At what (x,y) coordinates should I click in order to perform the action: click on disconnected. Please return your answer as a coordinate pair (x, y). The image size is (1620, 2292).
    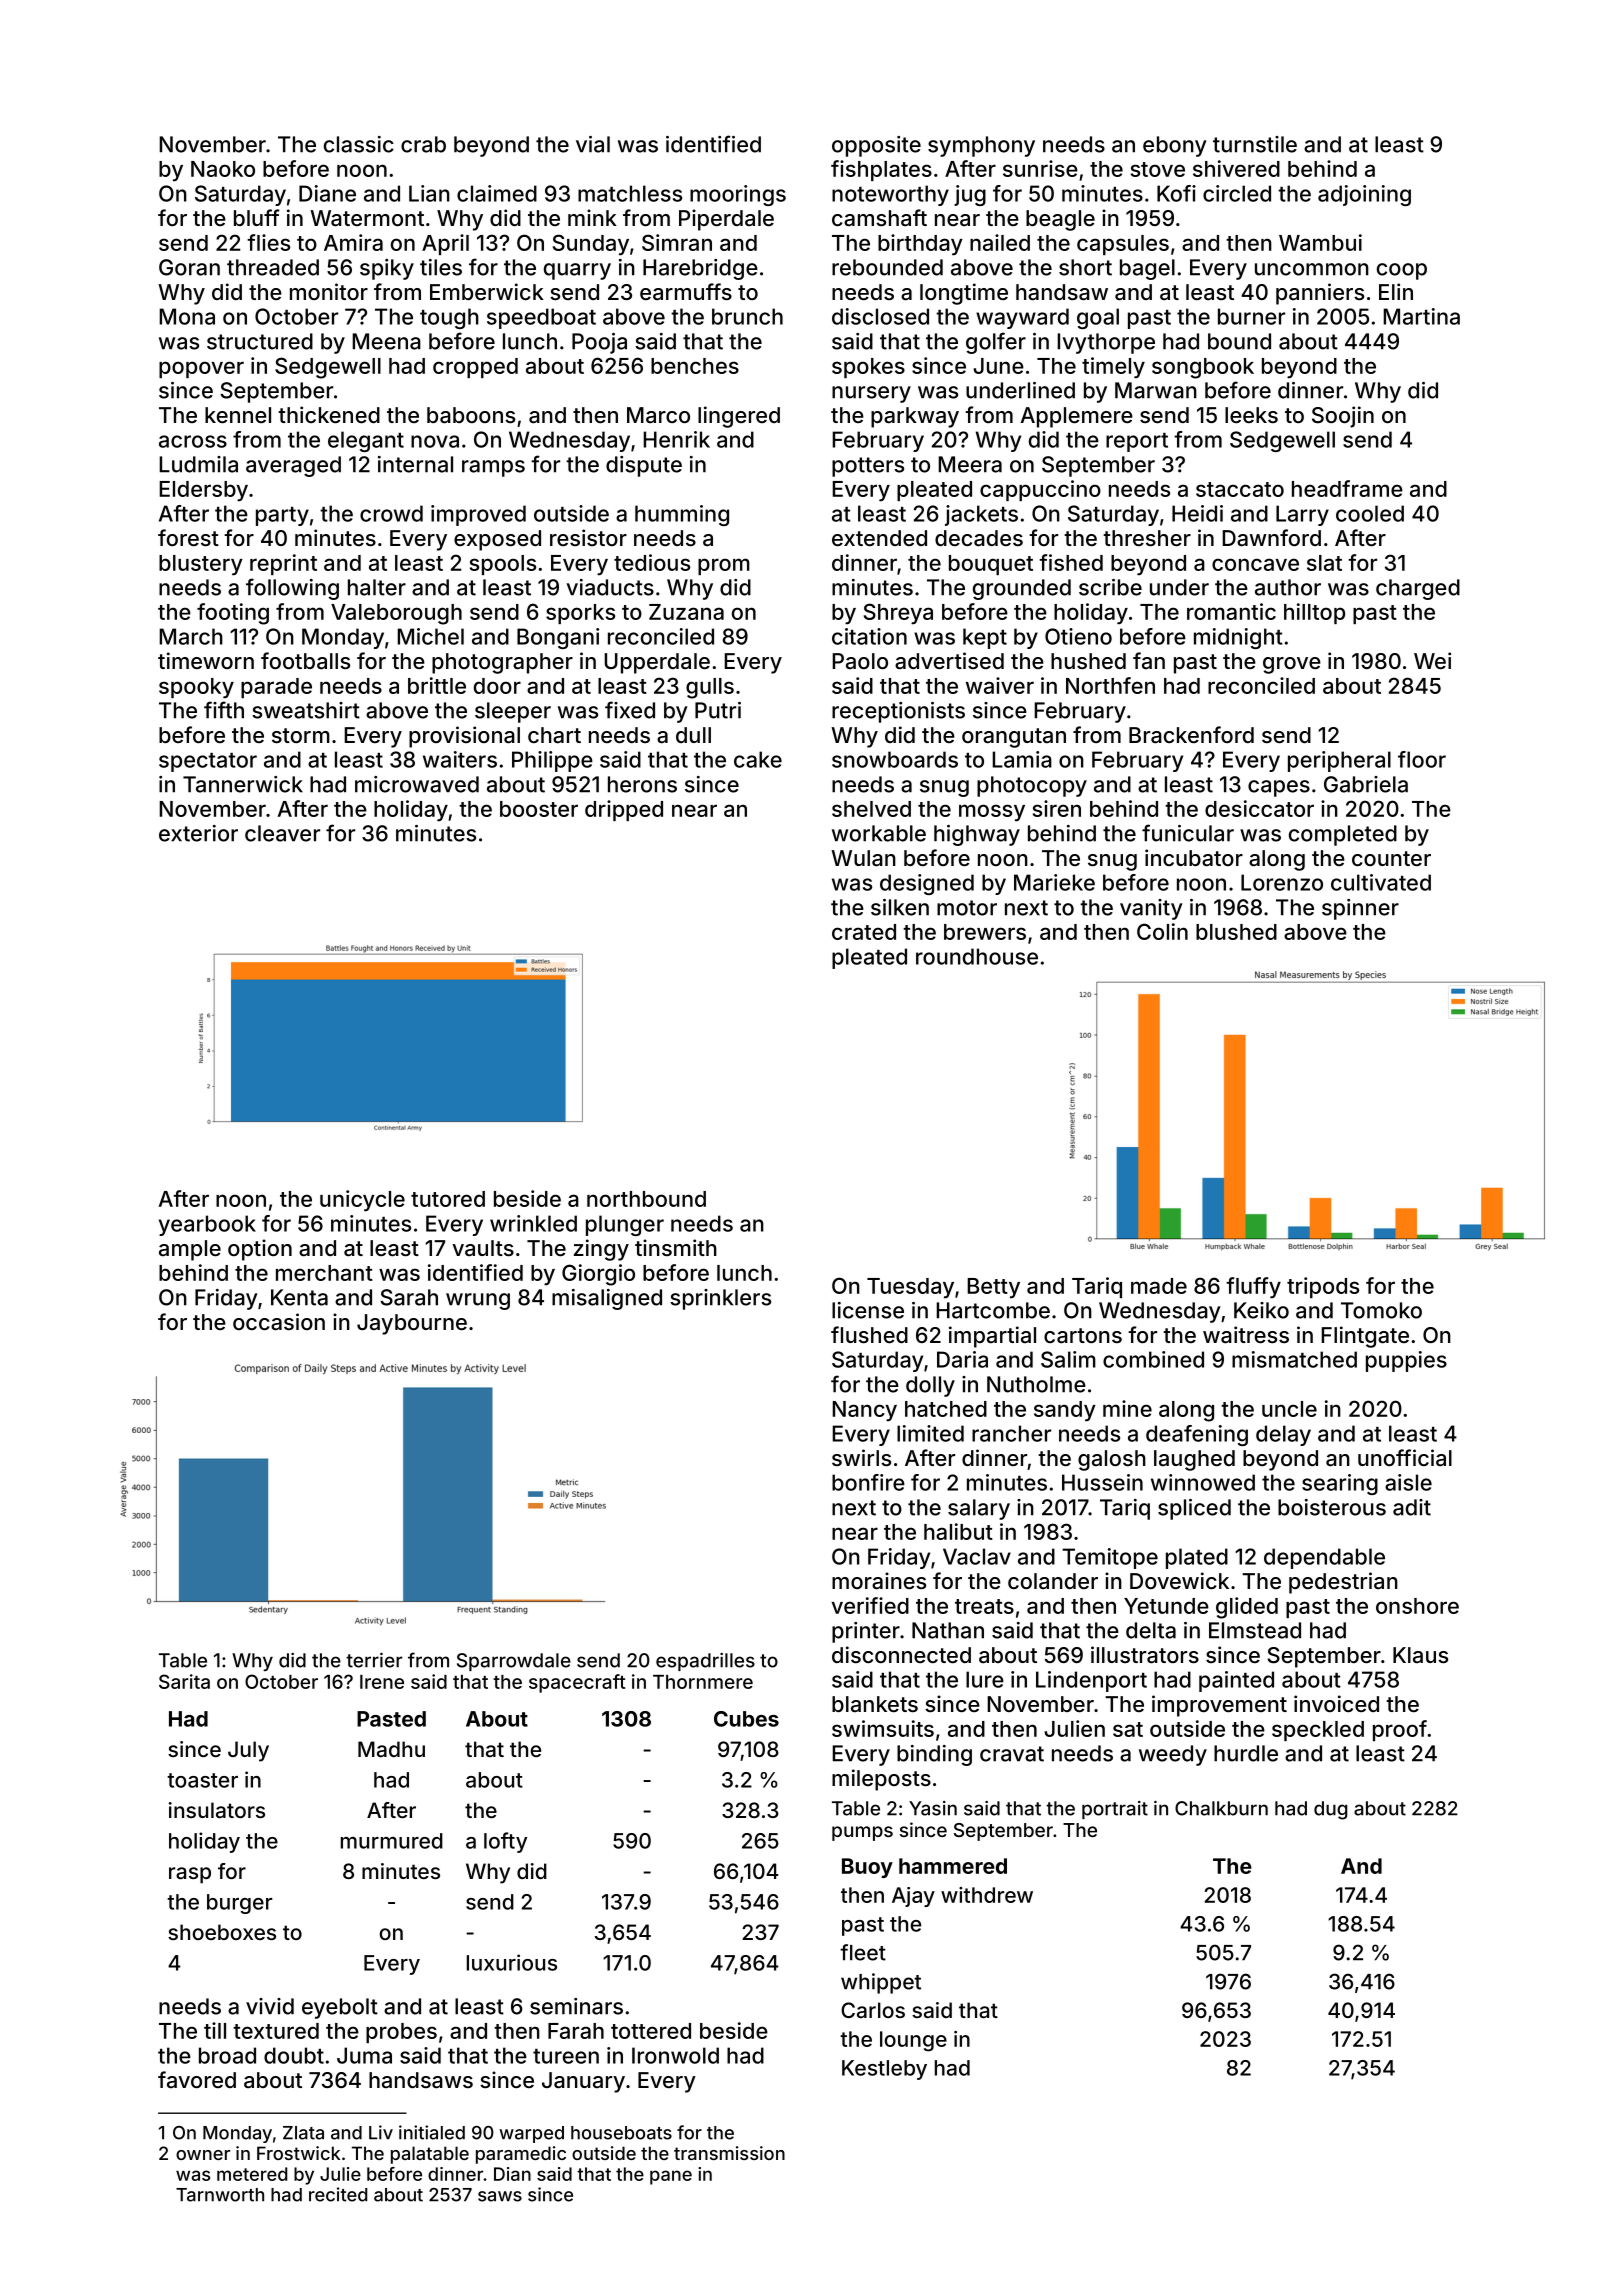
    Looking at the image, I should click on (901, 1654).
